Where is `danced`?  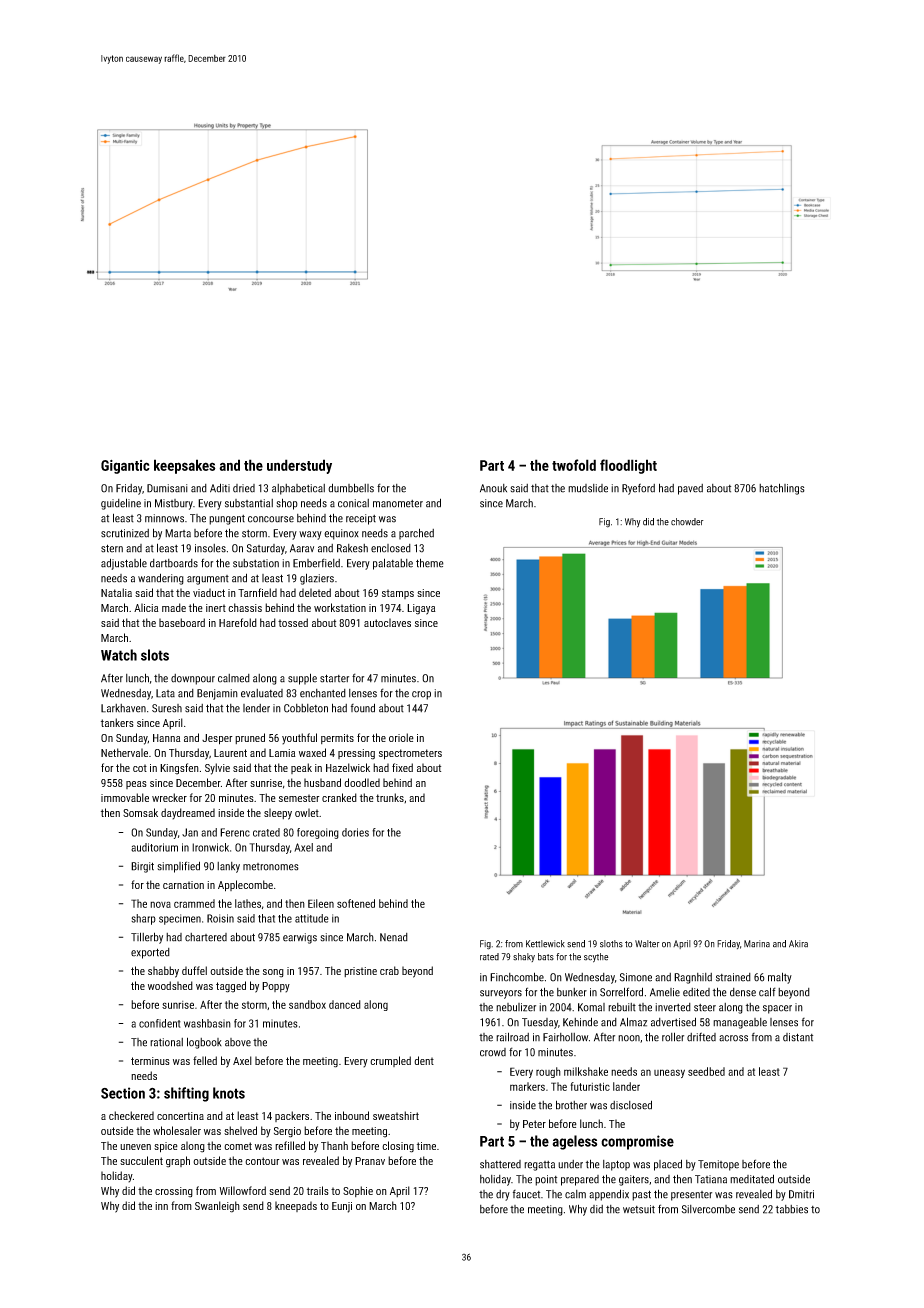
danced is located at coordinates (345, 1004).
